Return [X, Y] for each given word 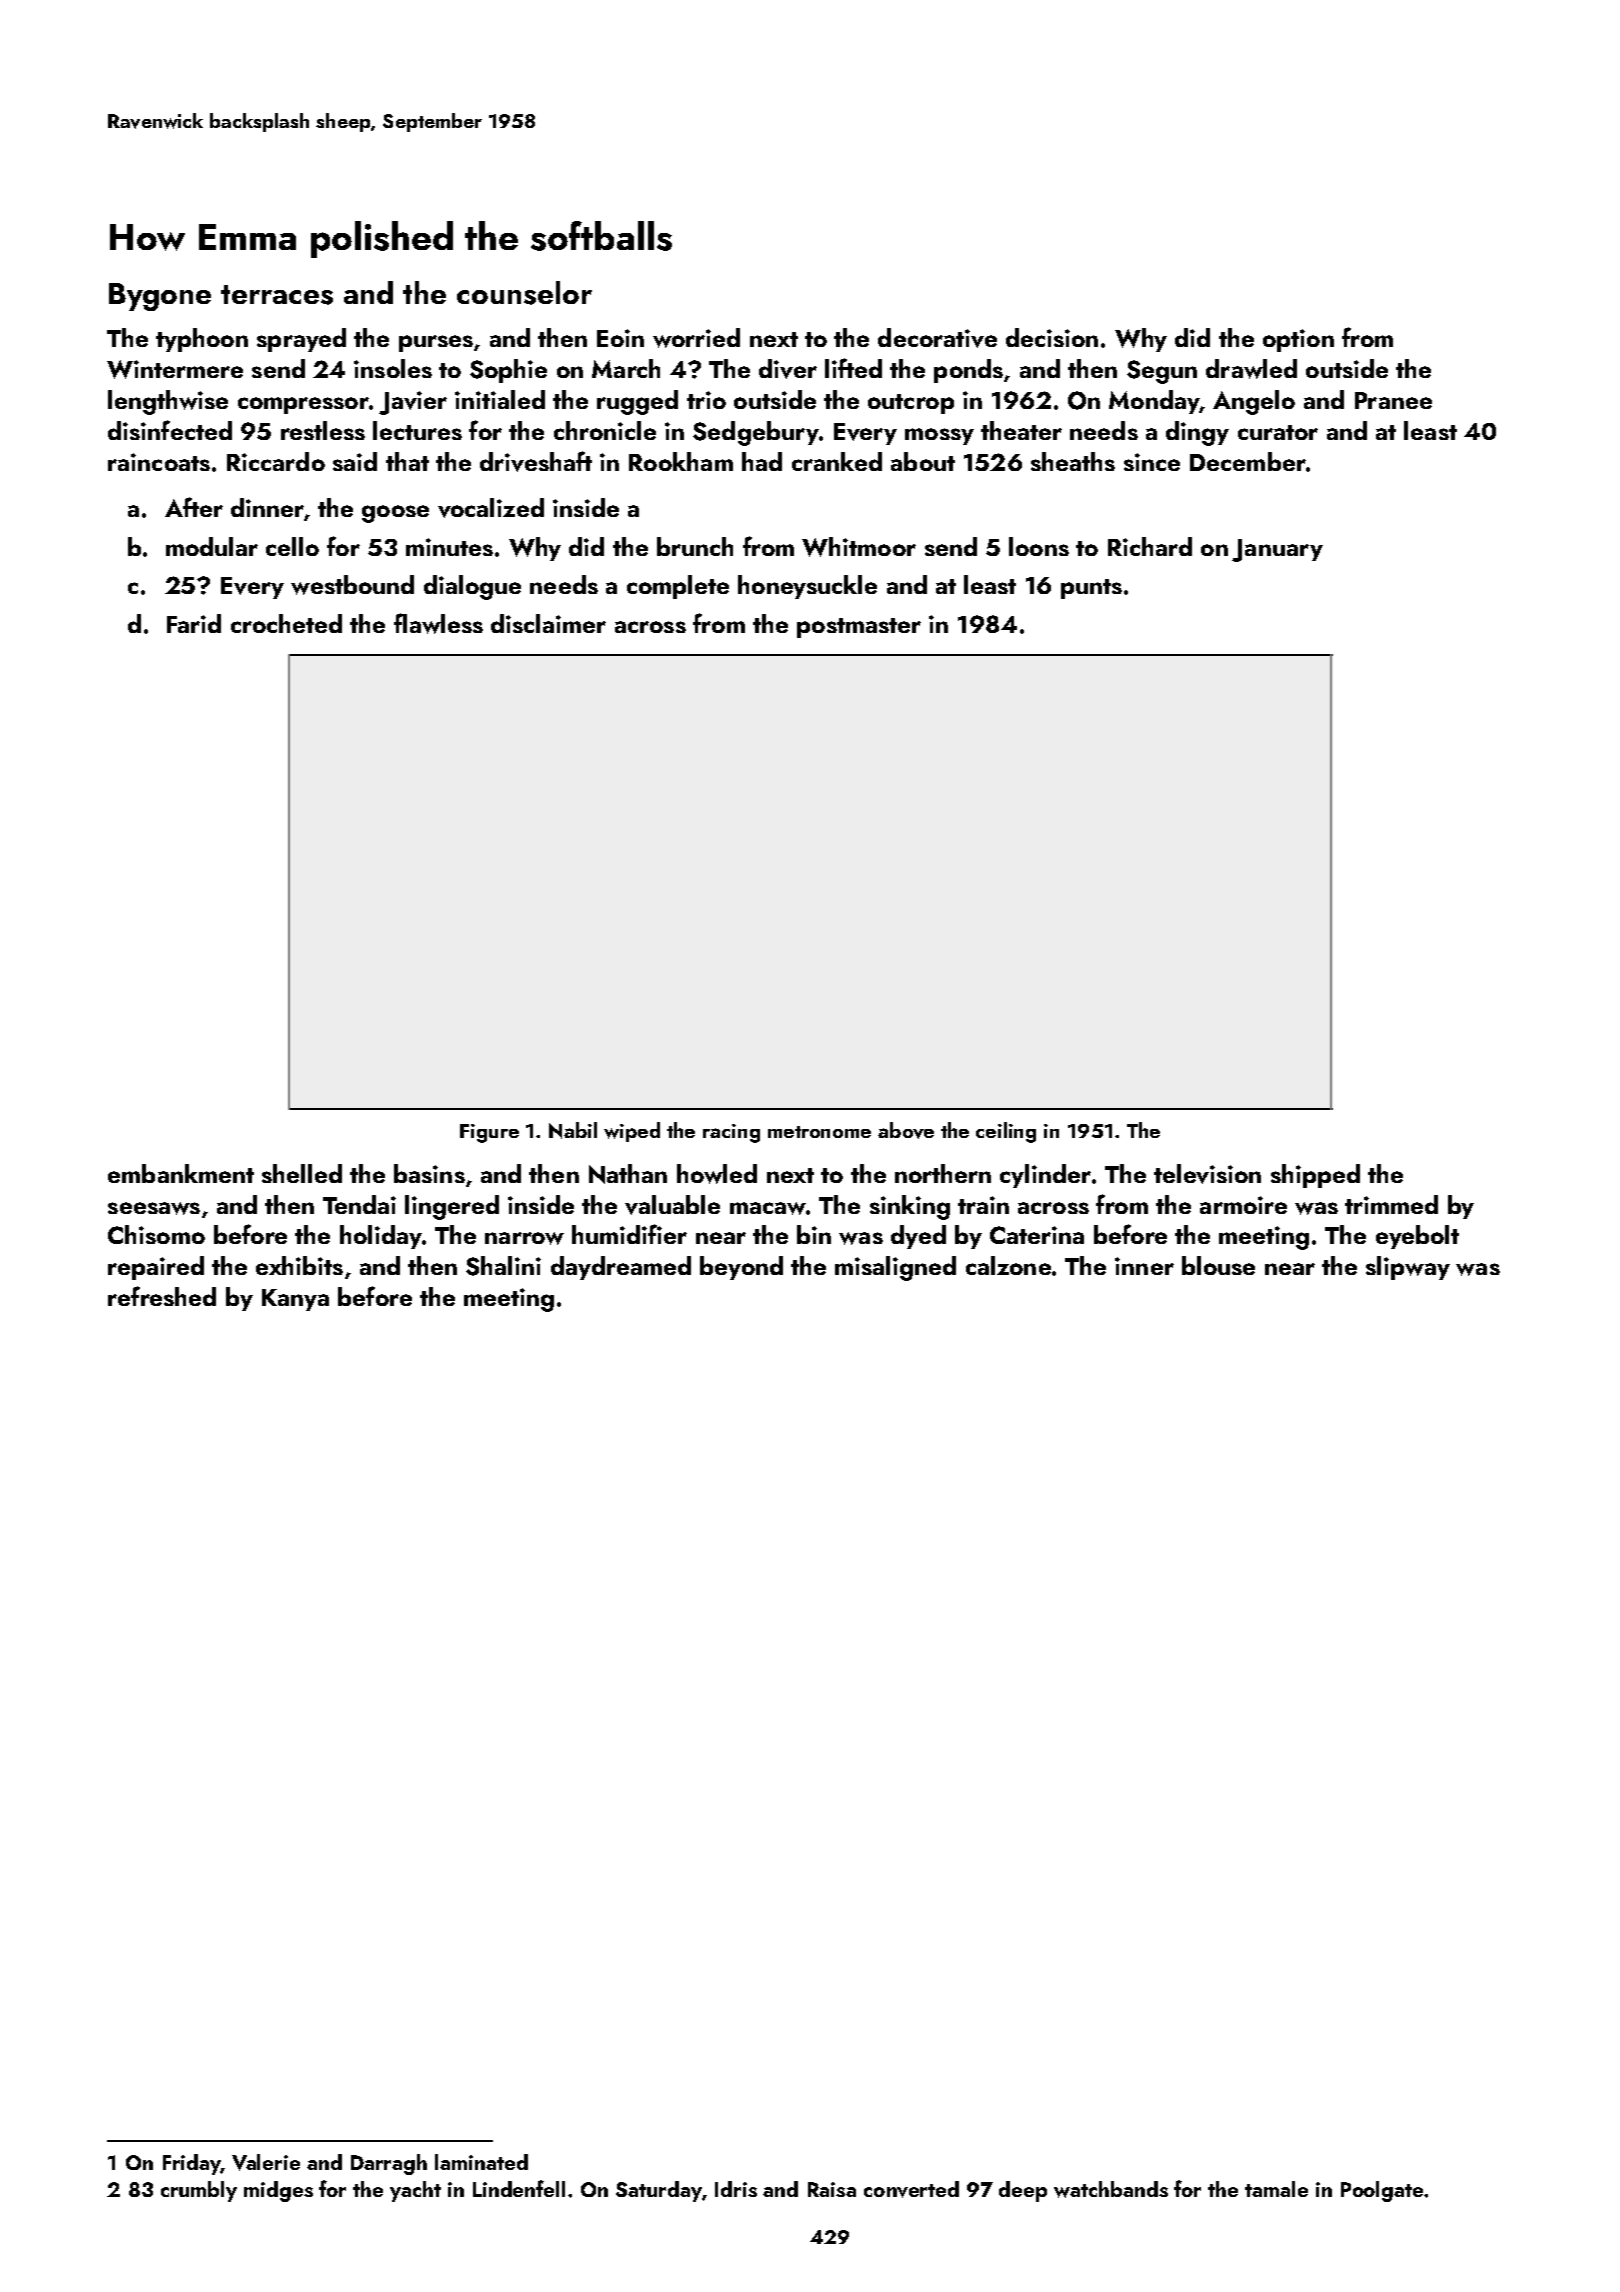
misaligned [895, 1268]
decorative [937, 338]
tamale [1276, 2189]
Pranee [1393, 400]
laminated [481, 2162]
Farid [194, 623]
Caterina [1037, 1235]
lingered [452, 1207]
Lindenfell [519, 2188]
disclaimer [548, 623]
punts [1091, 589]
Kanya [295, 1300]
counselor [524, 293]
